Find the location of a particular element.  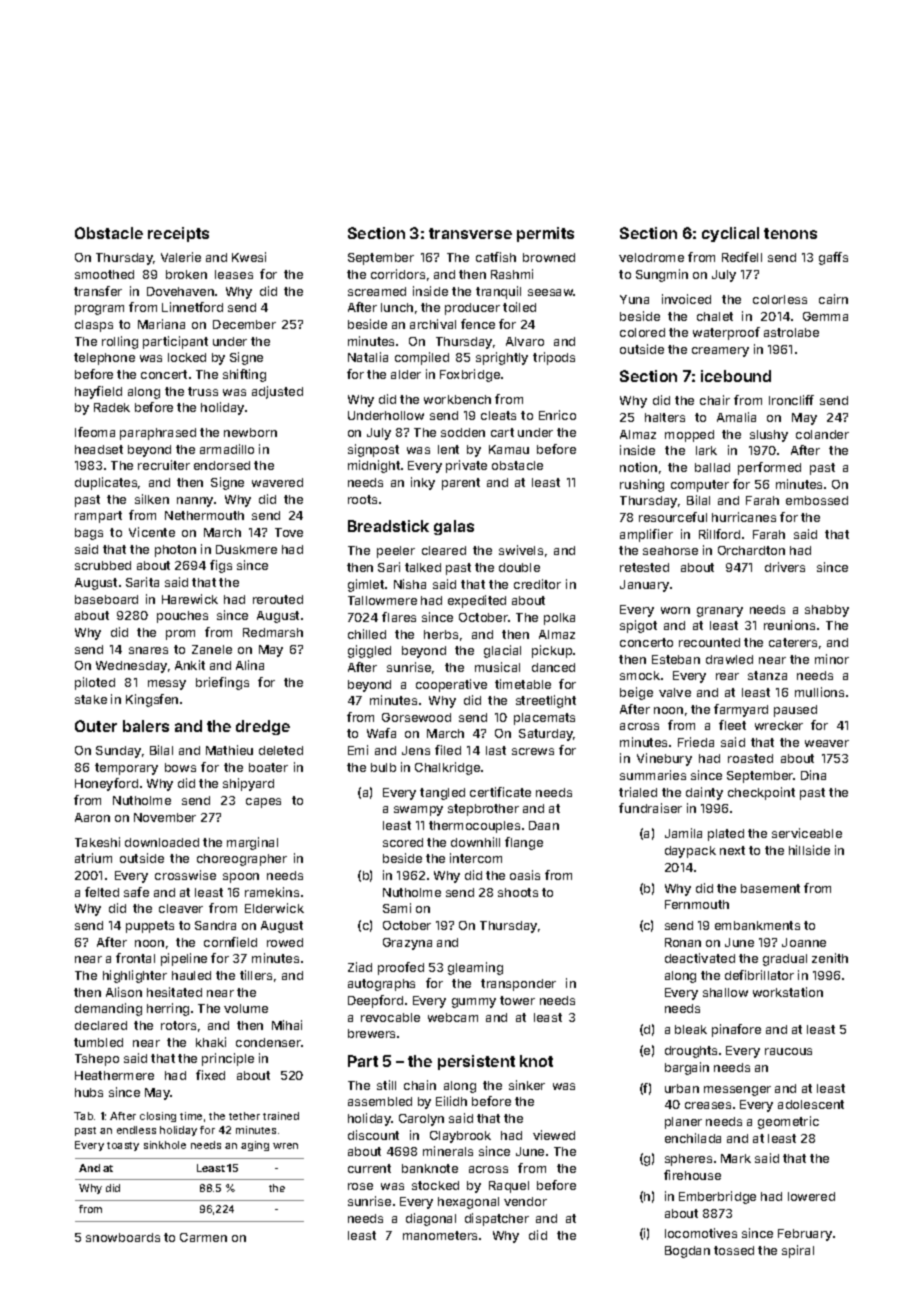

wavered is located at coordinates (277, 482).
